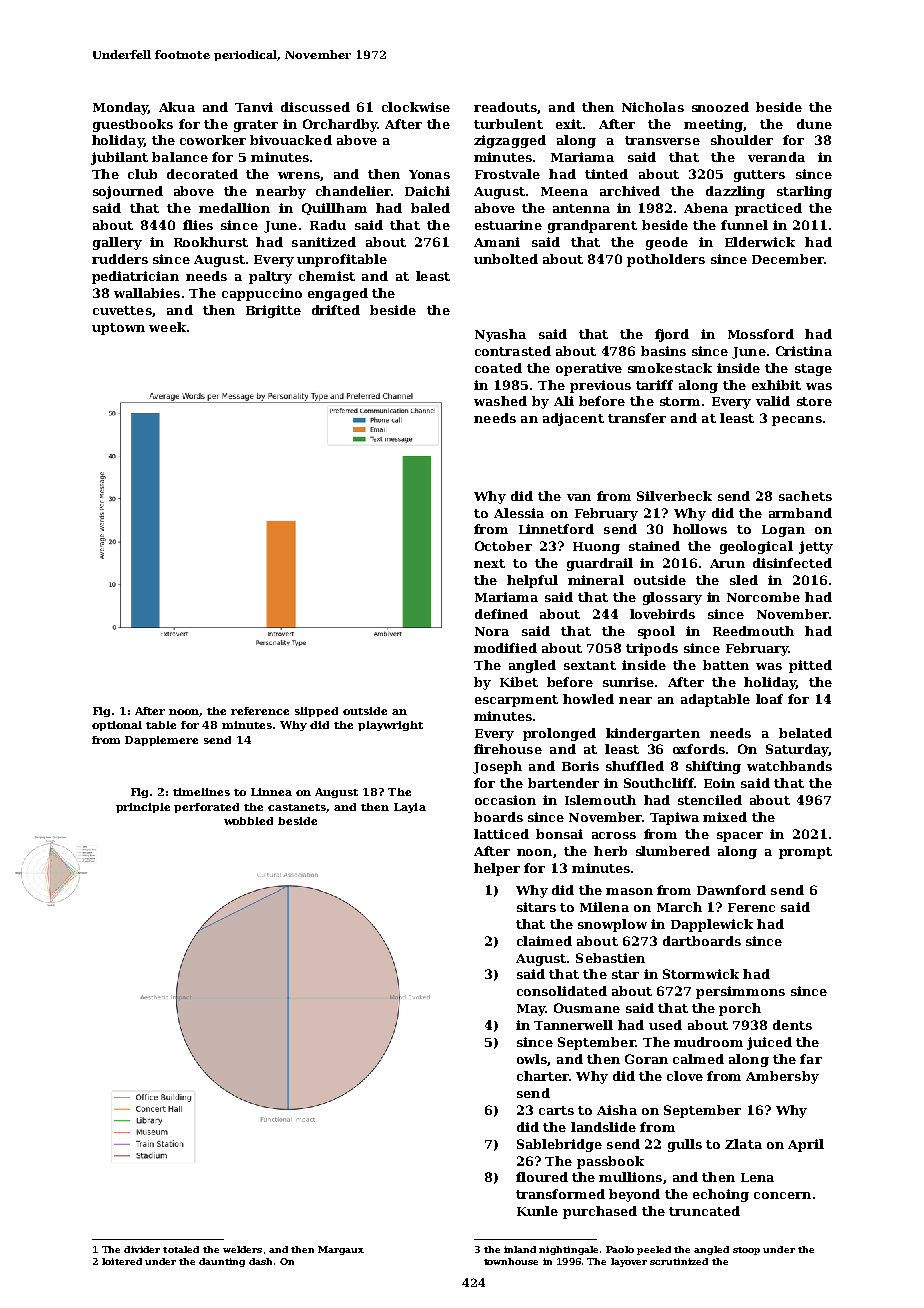 This image has width=924, height=1308. I want to click on slipped, so click(316, 712).
